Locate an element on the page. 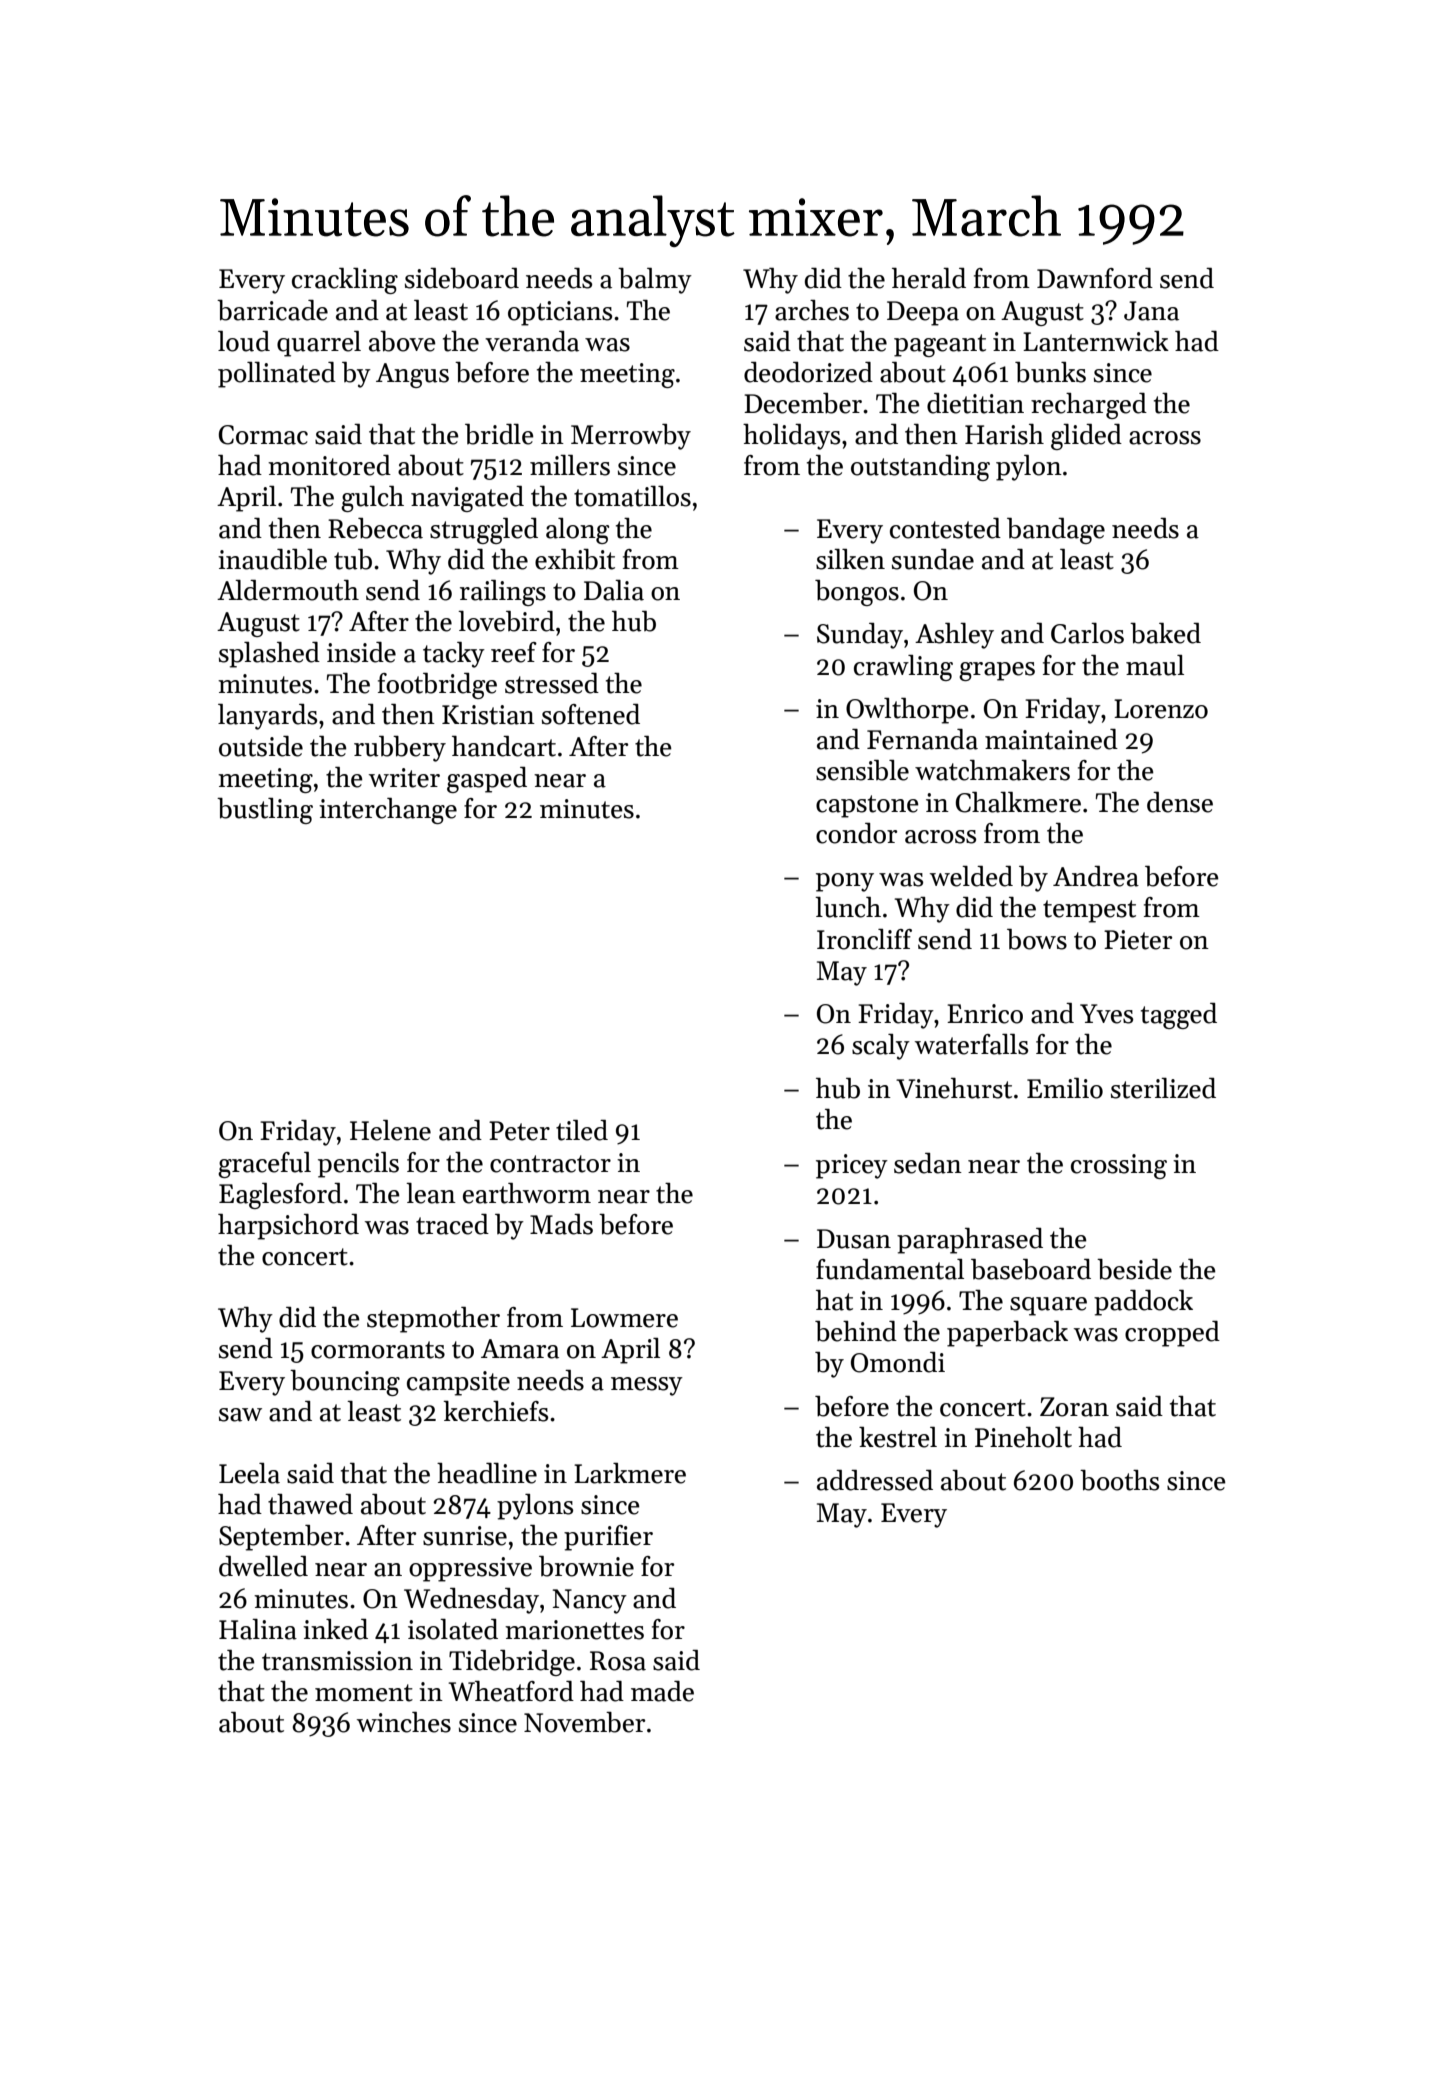 The height and width of the image is (2100, 1450). Angus is located at coordinates (412, 375).
